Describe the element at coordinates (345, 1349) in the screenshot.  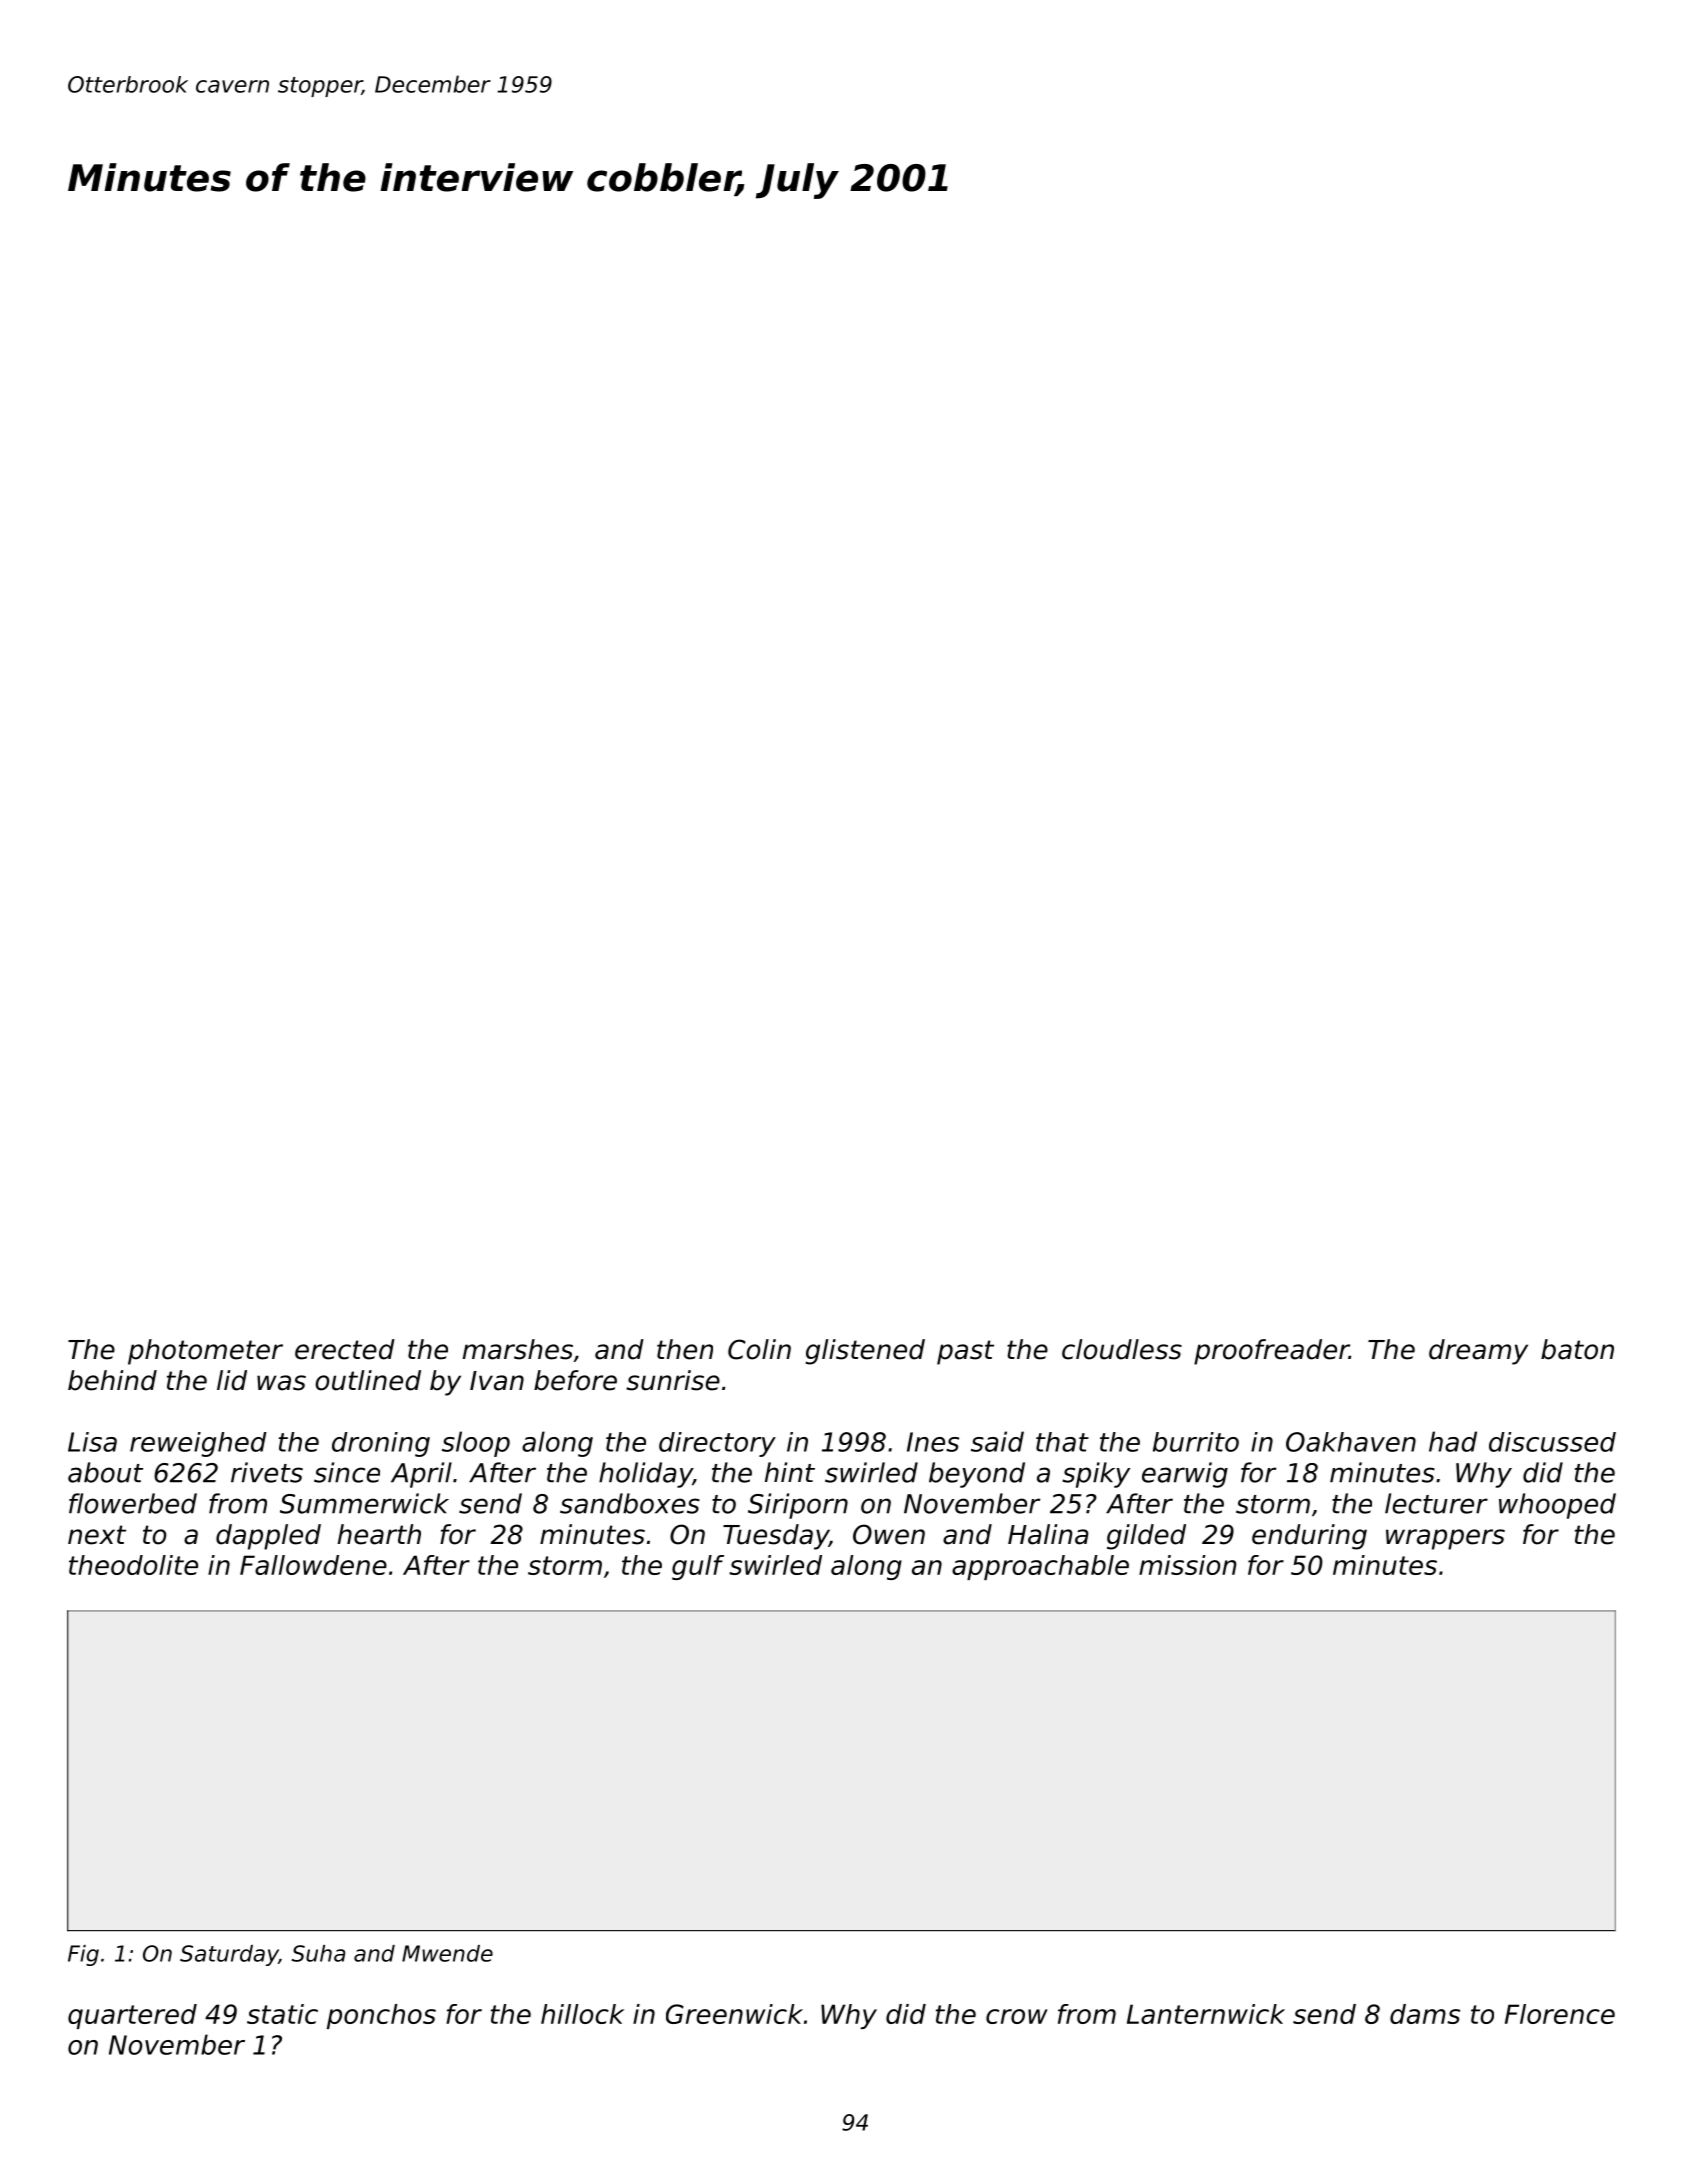
I see `erected` at that location.
